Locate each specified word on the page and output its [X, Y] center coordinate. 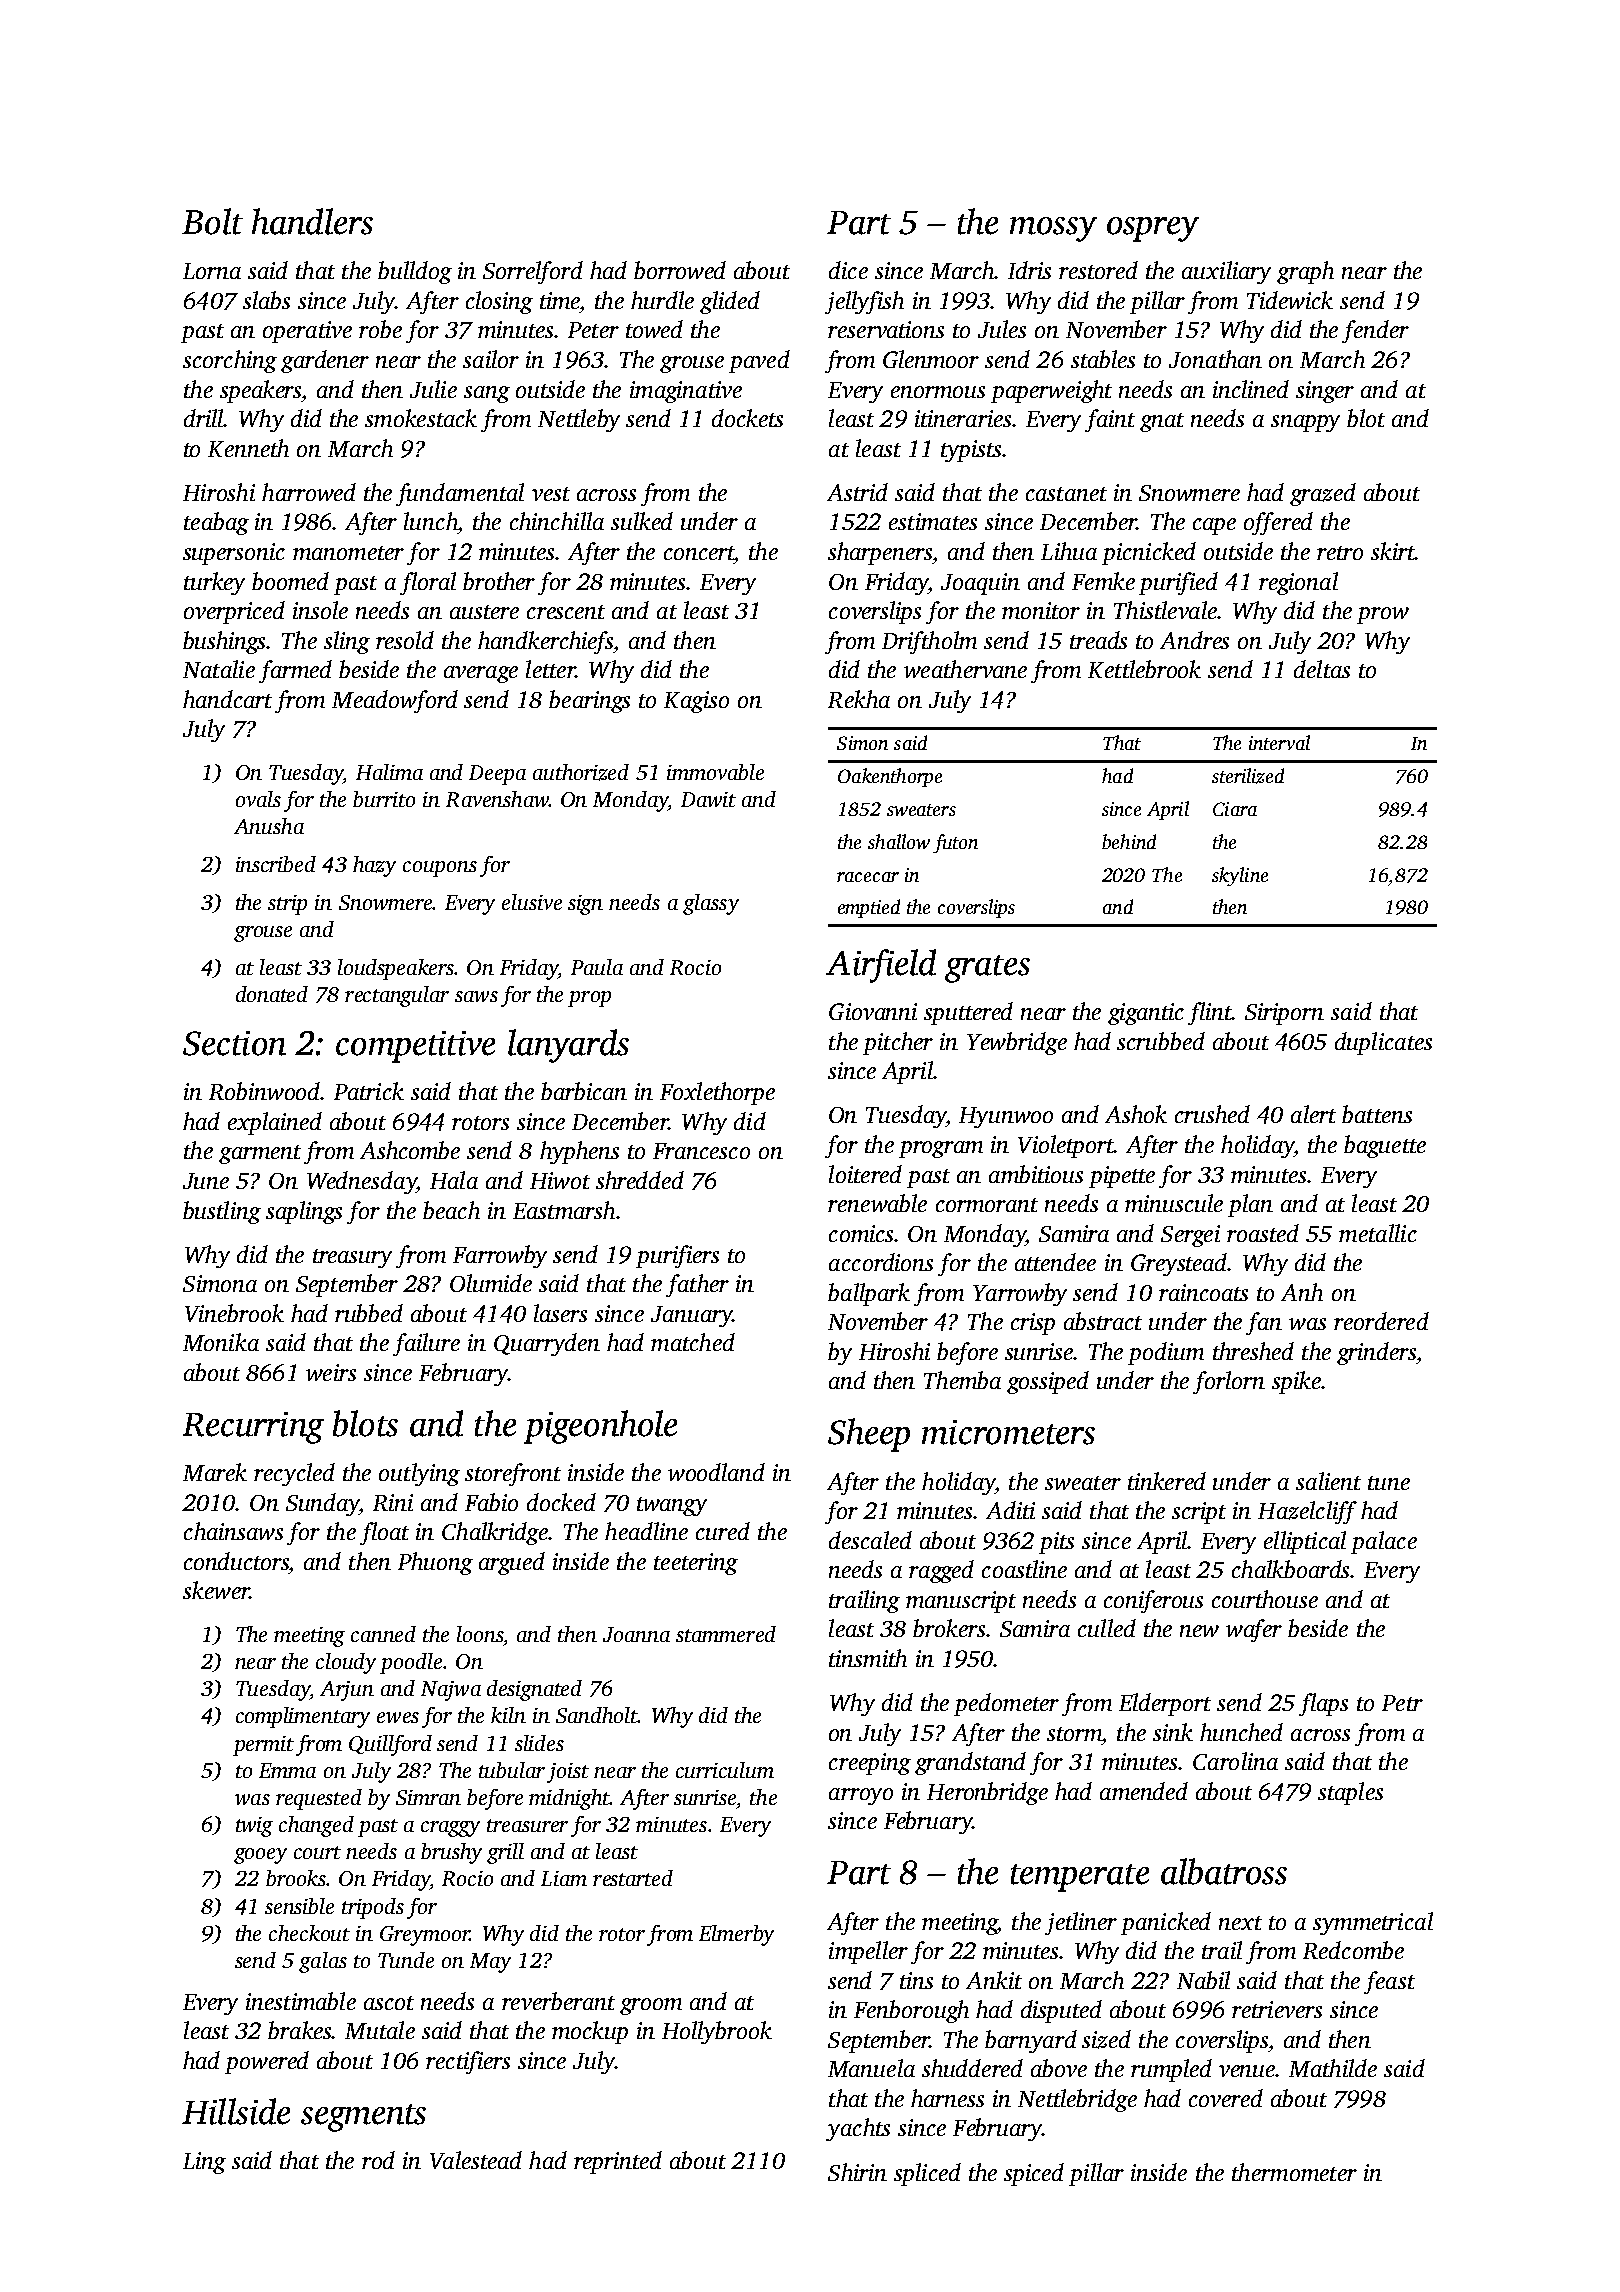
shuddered [972, 2068]
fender [1375, 331]
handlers [312, 221]
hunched [1241, 1732]
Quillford [390, 1745]
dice [848, 270]
